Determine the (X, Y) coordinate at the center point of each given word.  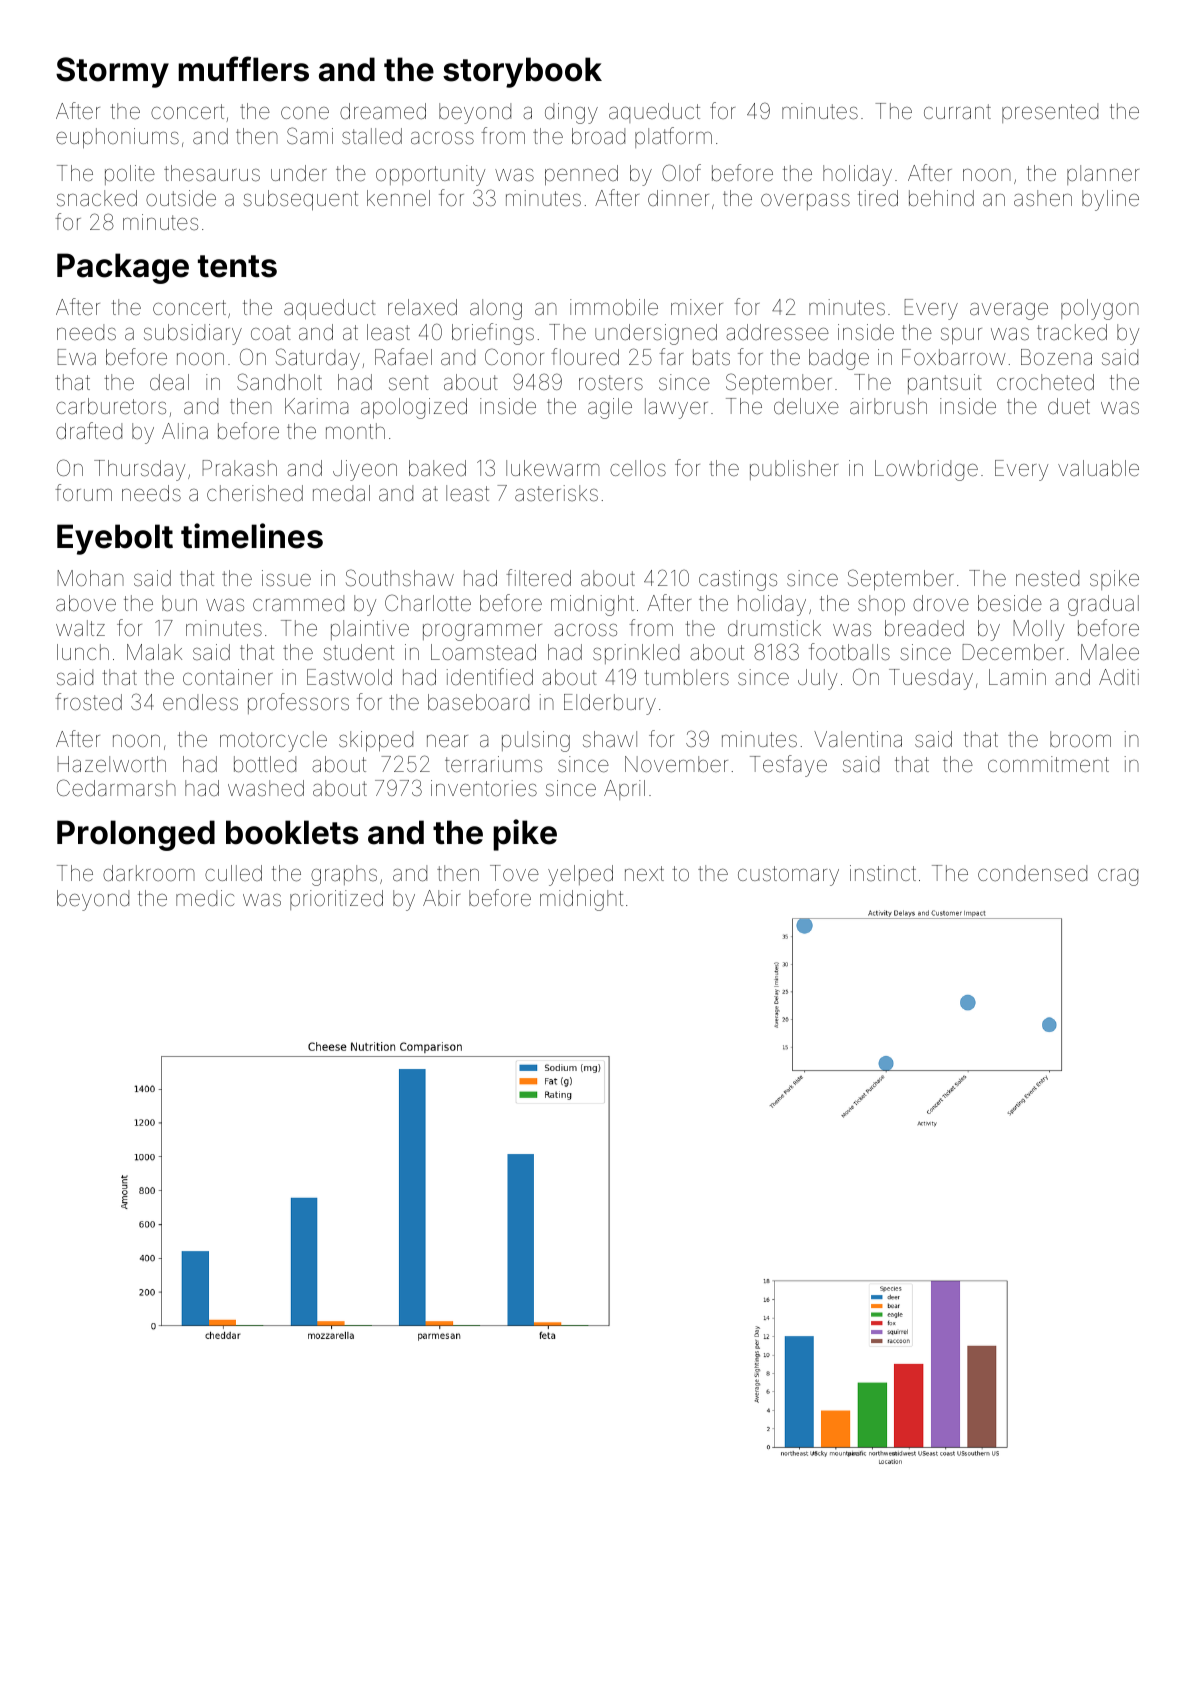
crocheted (1045, 382)
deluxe (806, 406)
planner (1103, 175)
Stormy (112, 72)
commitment (1048, 764)
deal (169, 382)
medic (205, 898)
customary (788, 876)
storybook (522, 72)
